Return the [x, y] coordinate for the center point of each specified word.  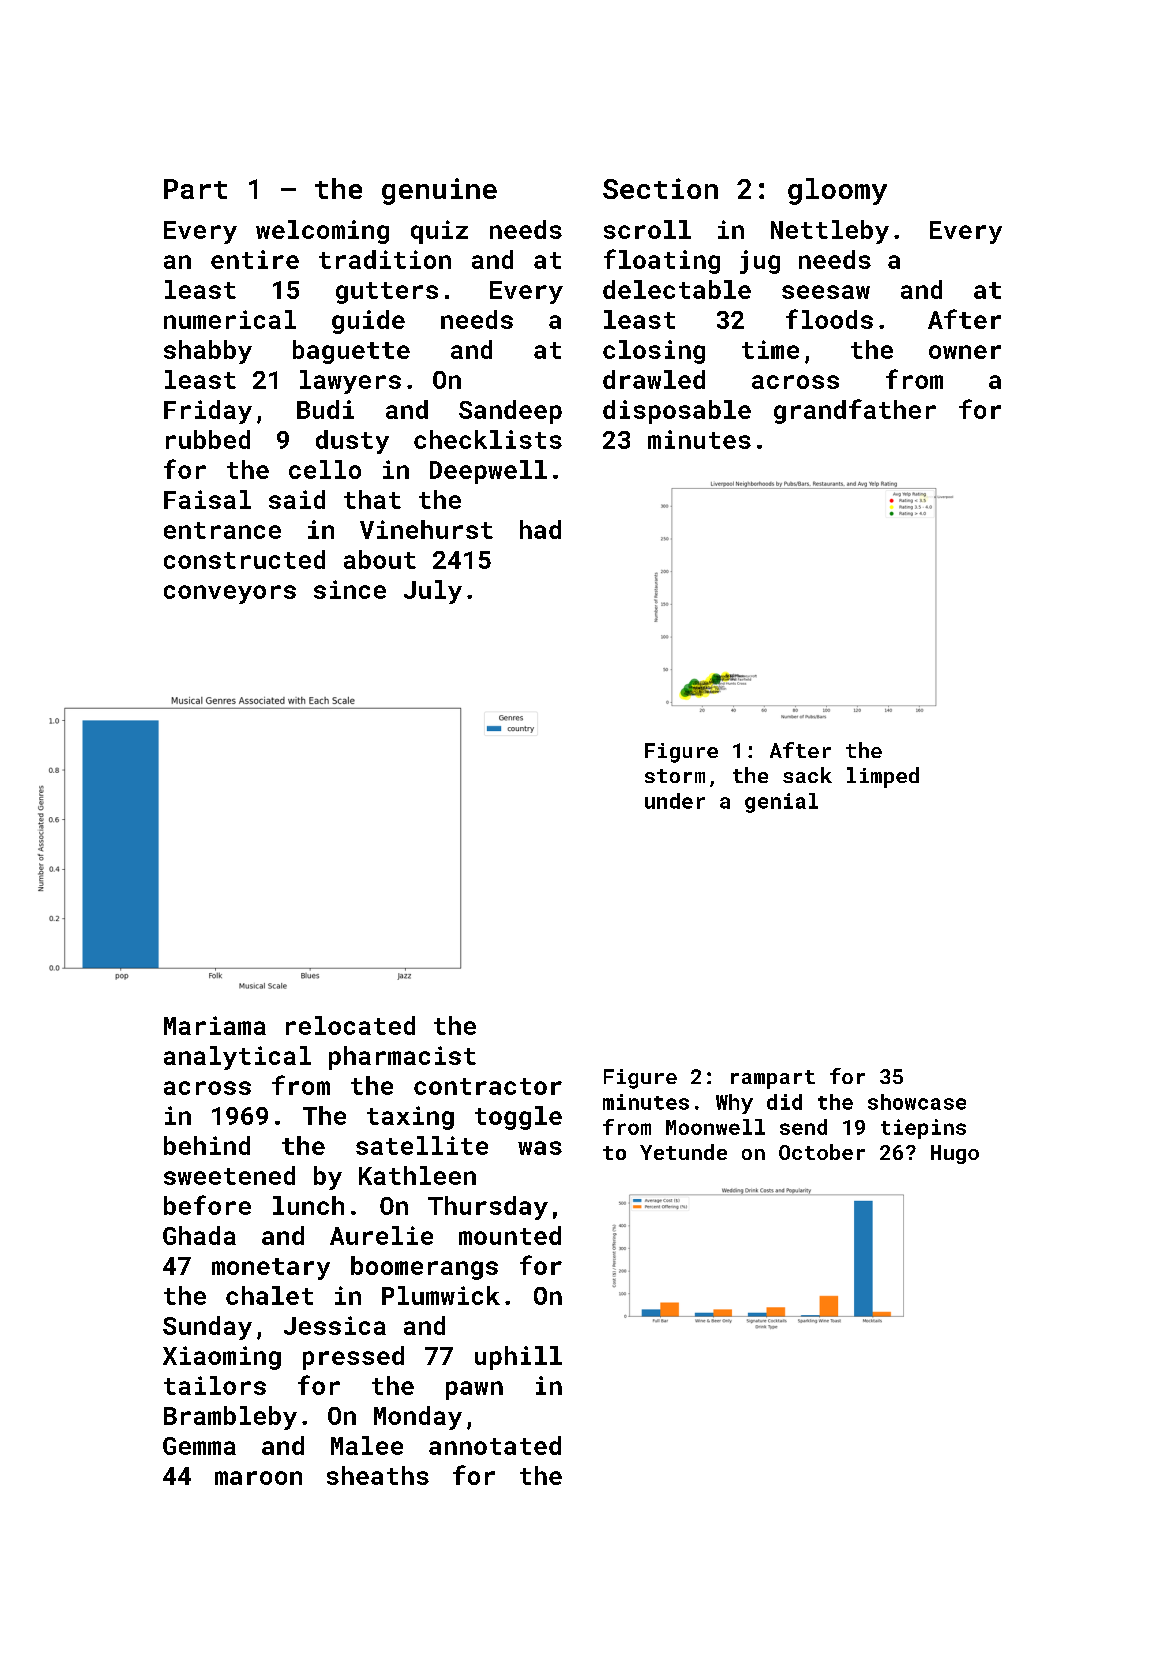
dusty [352, 442]
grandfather [855, 411]
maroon [258, 1478]
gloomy [837, 191]
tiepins [923, 1129]
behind [207, 1145]
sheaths [378, 1475]
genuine [439, 191]
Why [734, 1104]
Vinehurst [426, 529]
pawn [474, 1390]
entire [255, 259]
